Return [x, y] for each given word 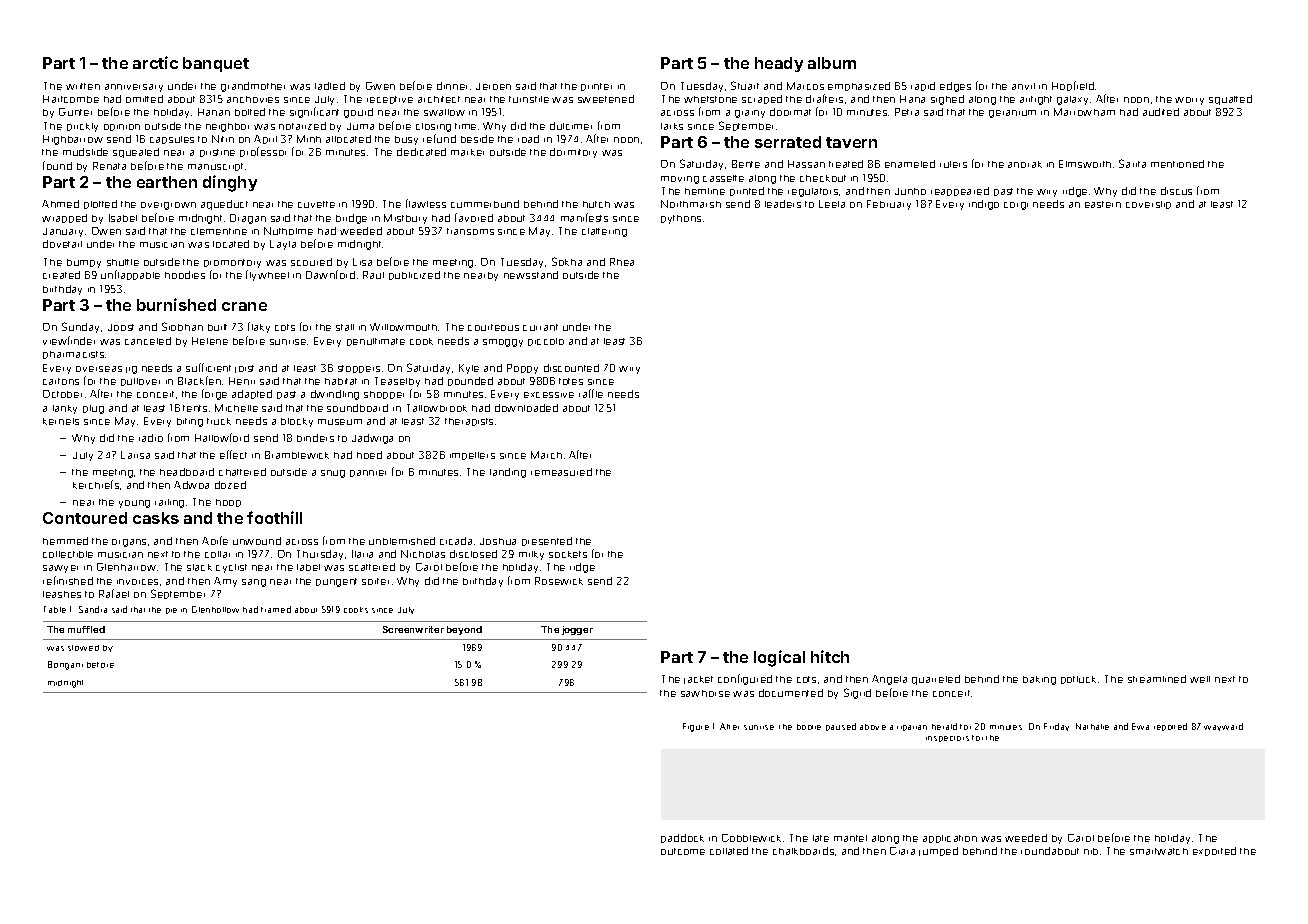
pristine [217, 153]
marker [467, 152]
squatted [1230, 100]
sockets [568, 554]
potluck [1078, 680]
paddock [682, 838]
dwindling [335, 395]
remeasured [561, 472]
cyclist [231, 568]
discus [1176, 191]
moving [680, 180]
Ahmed [60, 204]
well [1200, 679]
